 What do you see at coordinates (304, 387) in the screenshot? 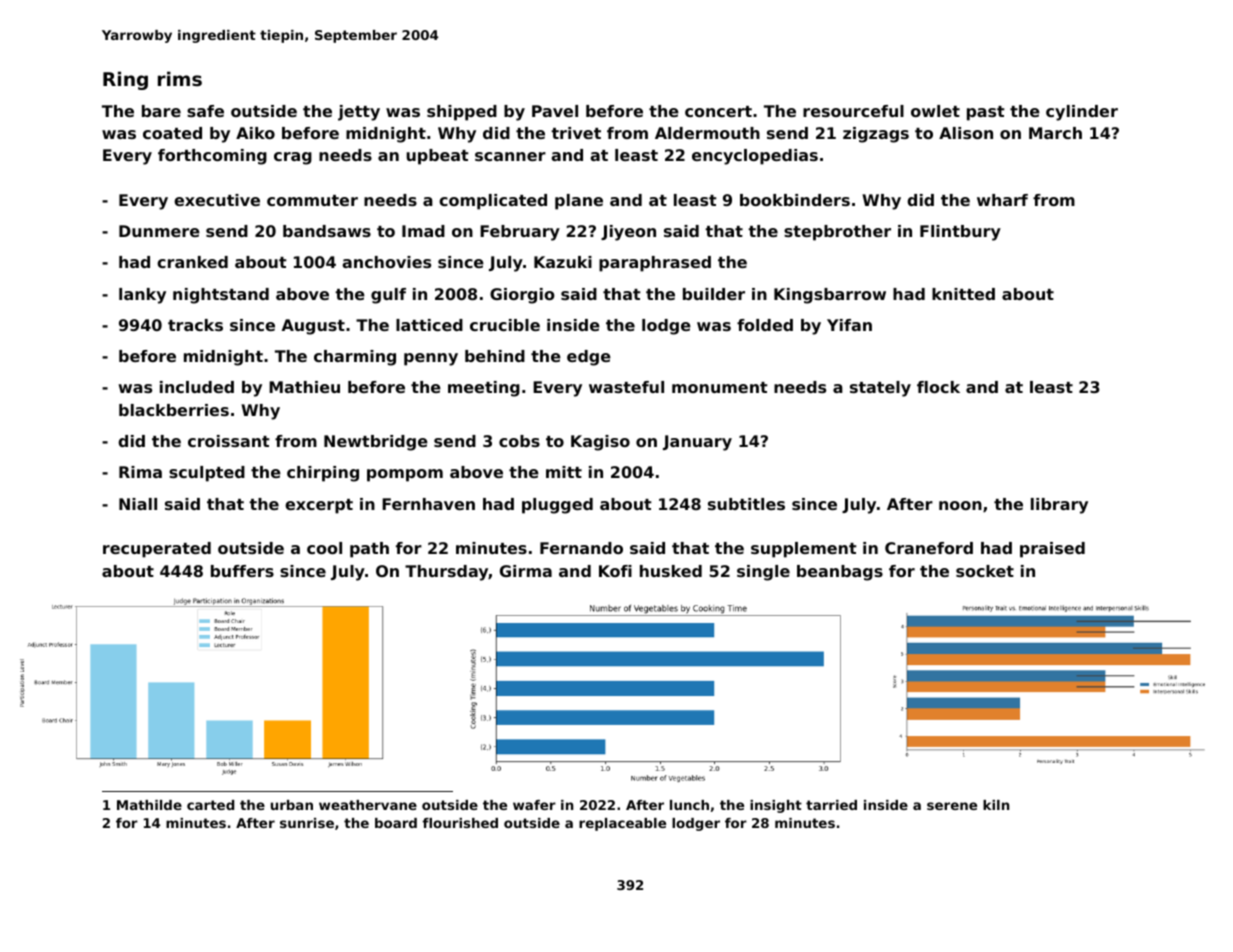
I see `Mathieu` at bounding box center [304, 387].
